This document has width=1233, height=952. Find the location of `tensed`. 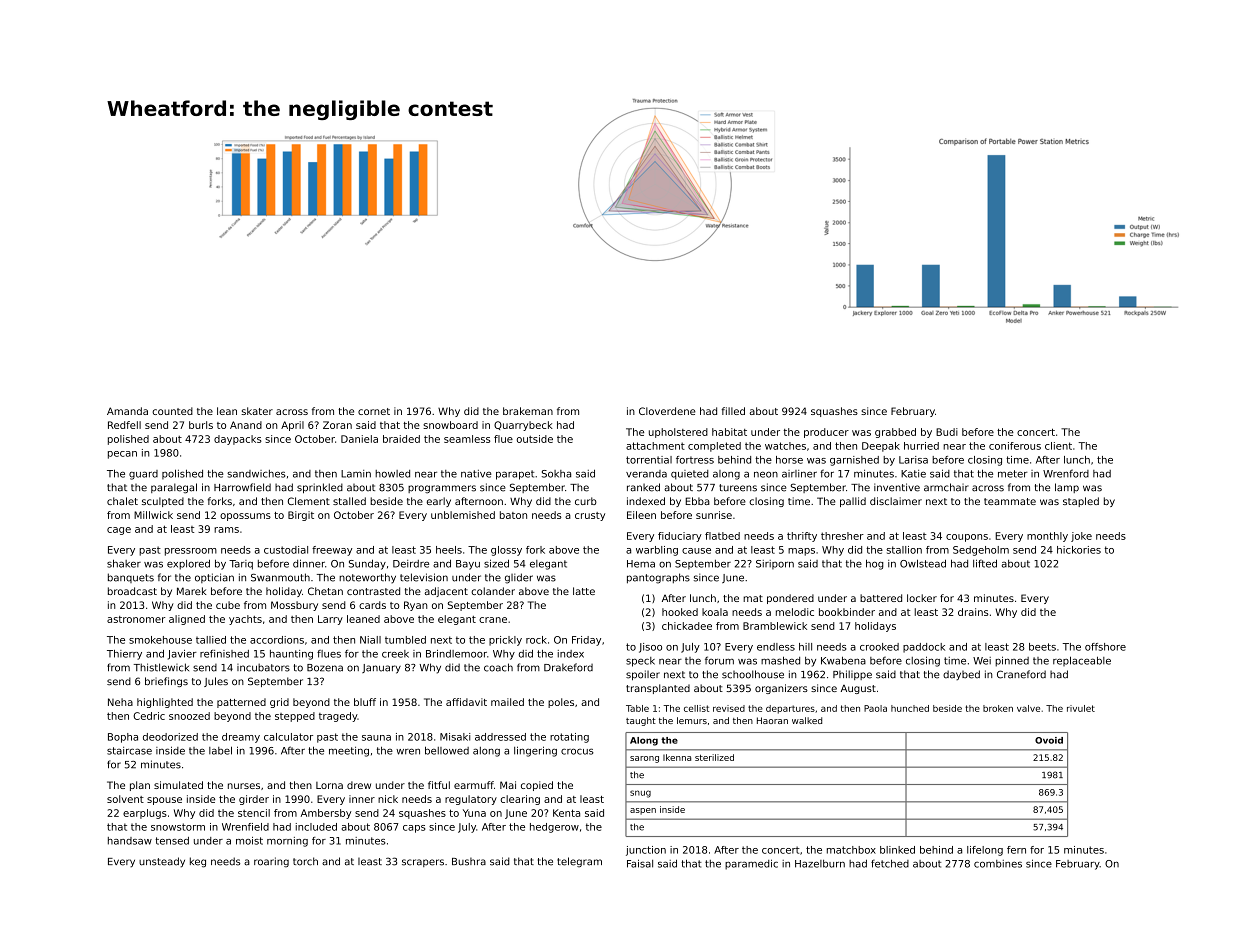

tensed is located at coordinates (172, 841).
